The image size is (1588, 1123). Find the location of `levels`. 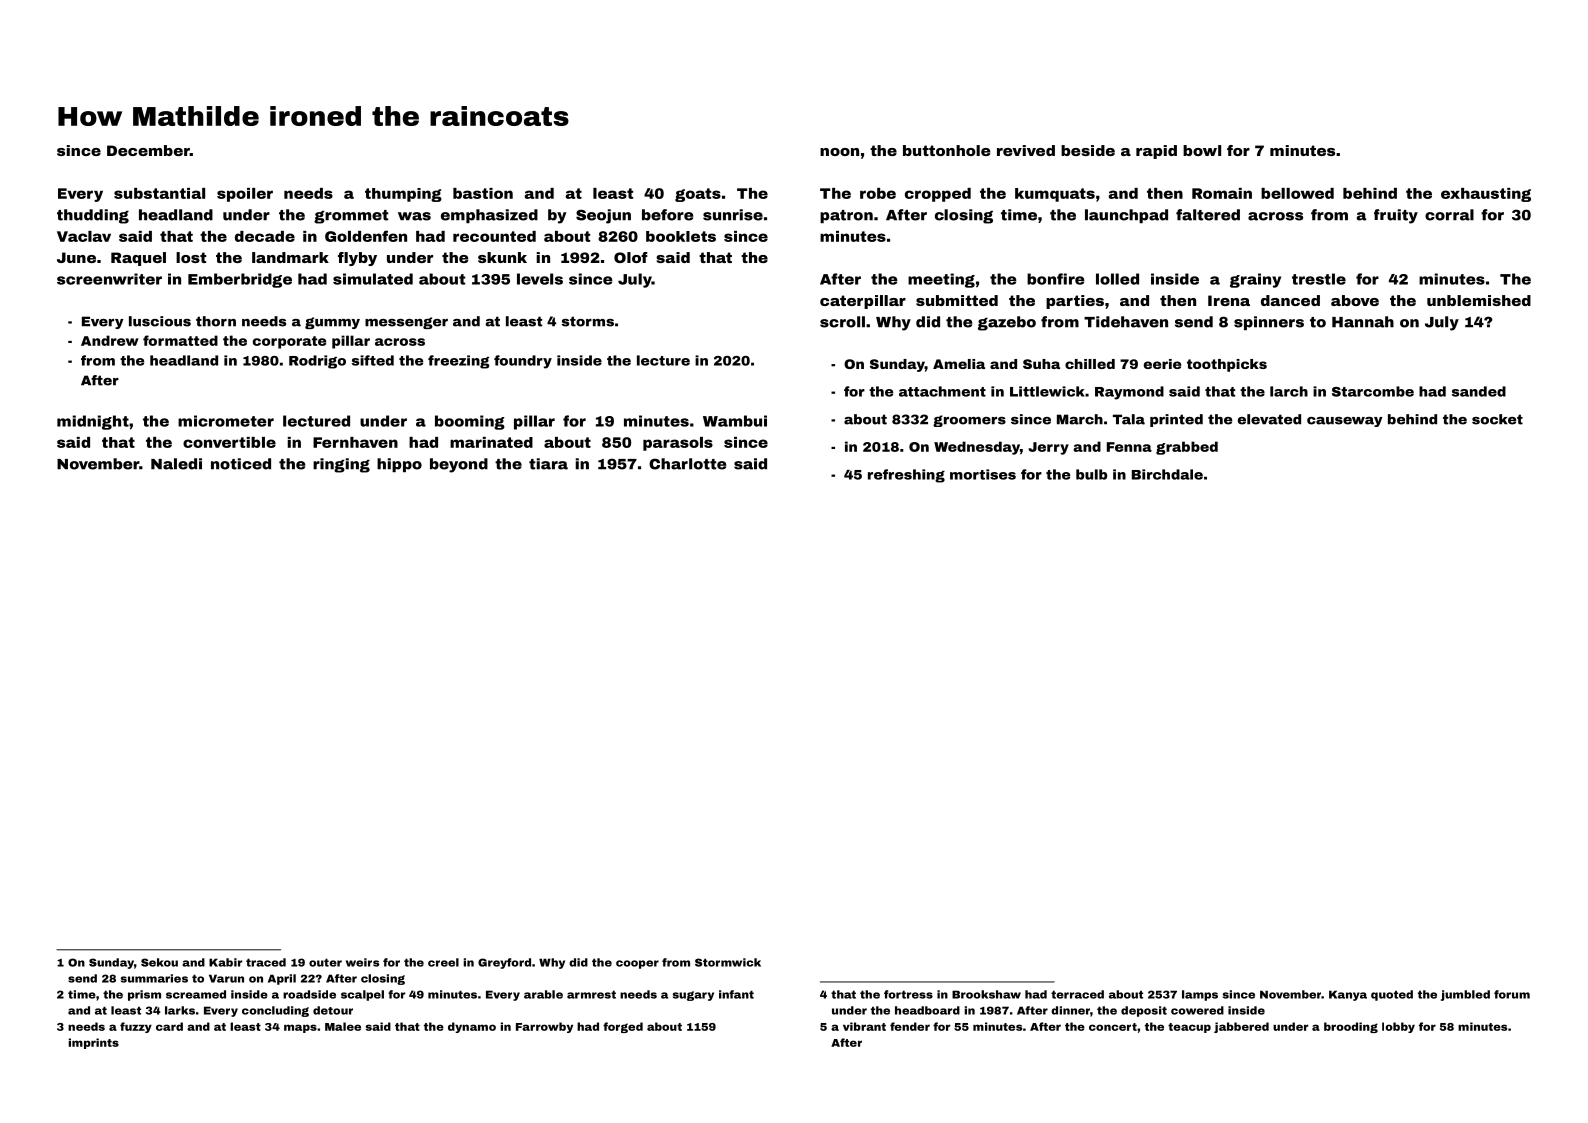

levels is located at coordinates (540, 279).
